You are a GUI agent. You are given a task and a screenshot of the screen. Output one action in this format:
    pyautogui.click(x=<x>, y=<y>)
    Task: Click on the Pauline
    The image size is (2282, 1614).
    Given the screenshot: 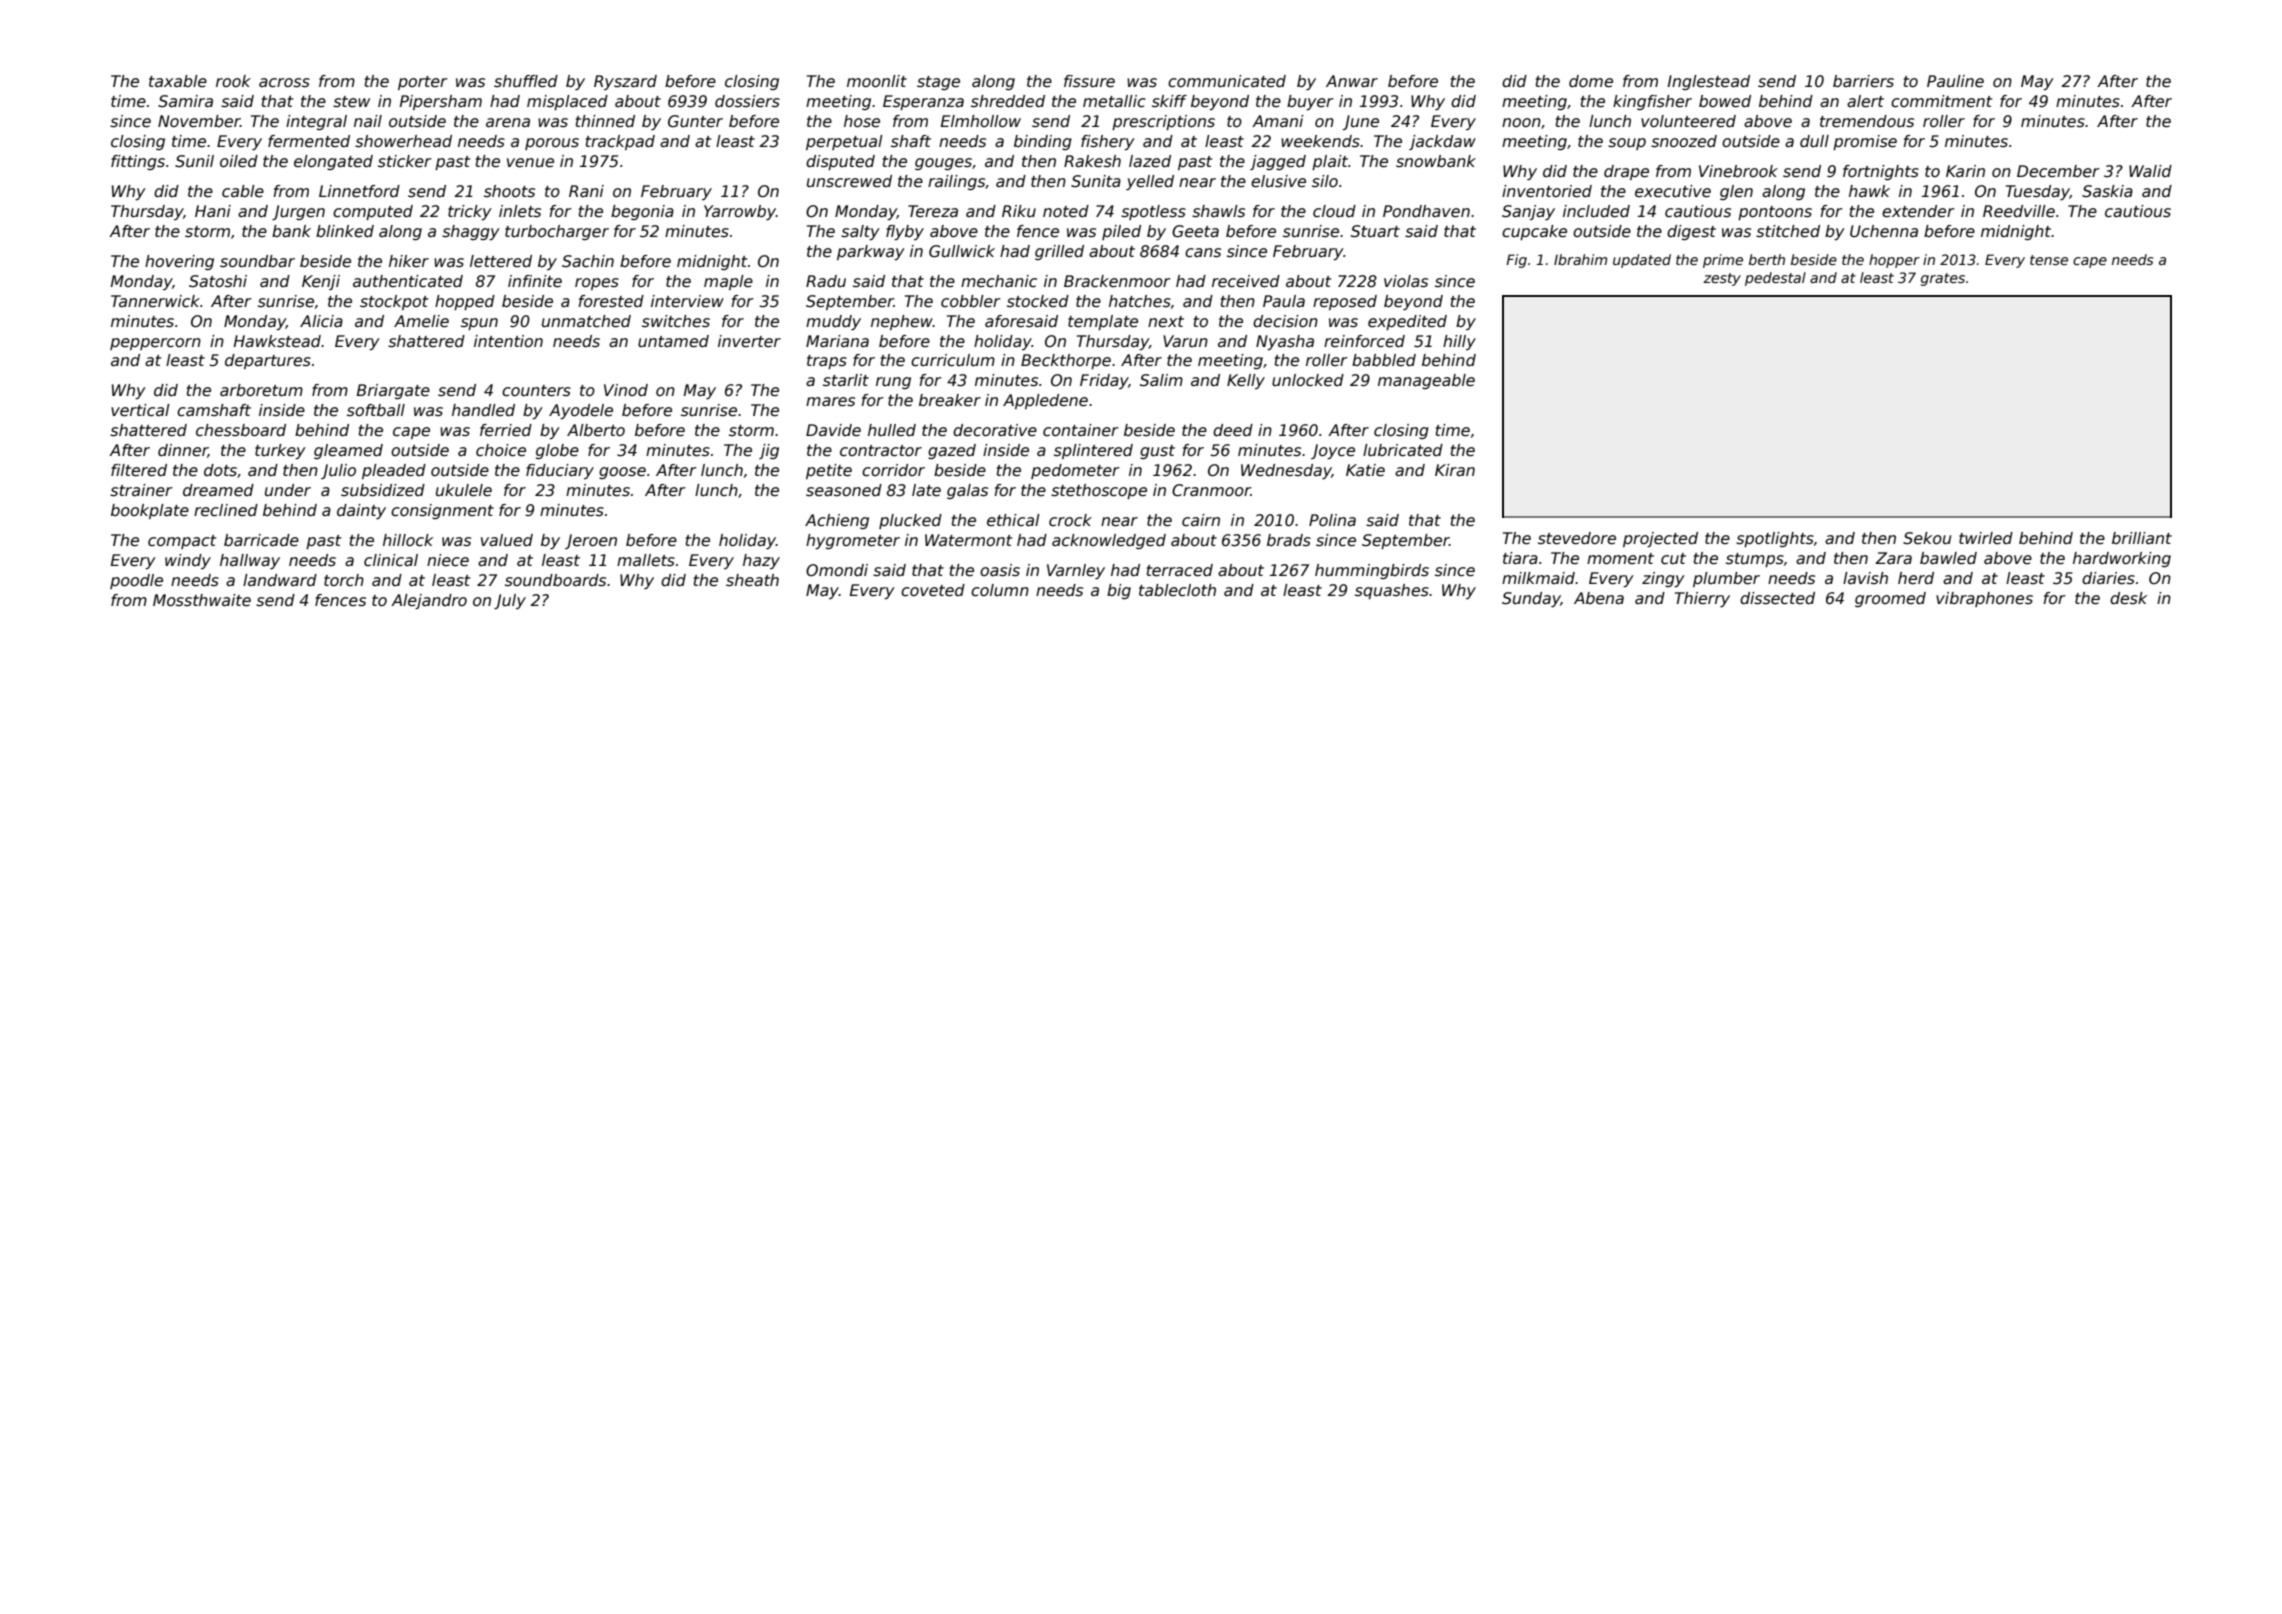 What is the action you would take?
    pyautogui.click(x=1955, y=81)
